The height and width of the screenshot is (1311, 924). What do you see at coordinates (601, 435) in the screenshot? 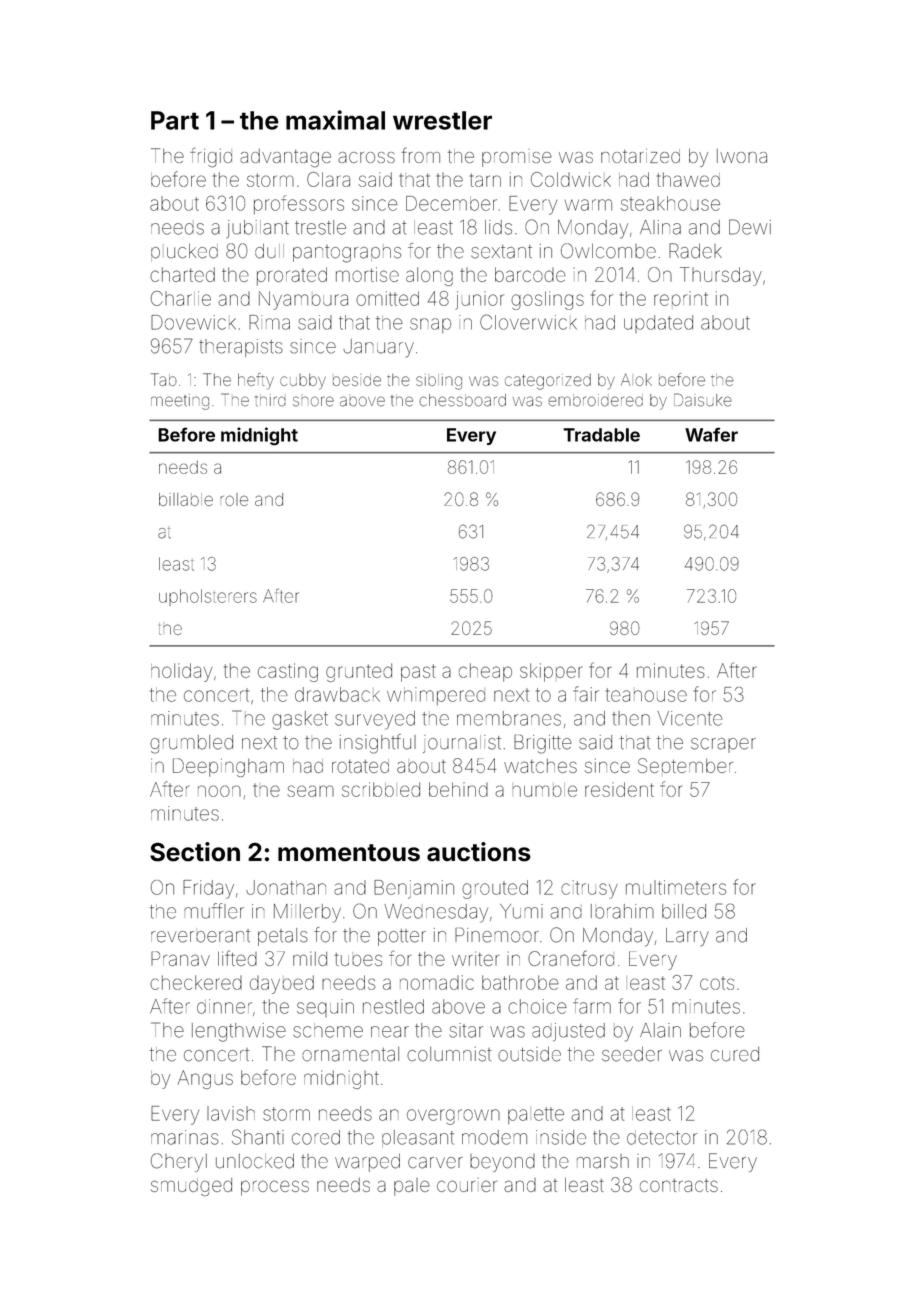
I see `Tradable` at bounding box center [601, 435].
